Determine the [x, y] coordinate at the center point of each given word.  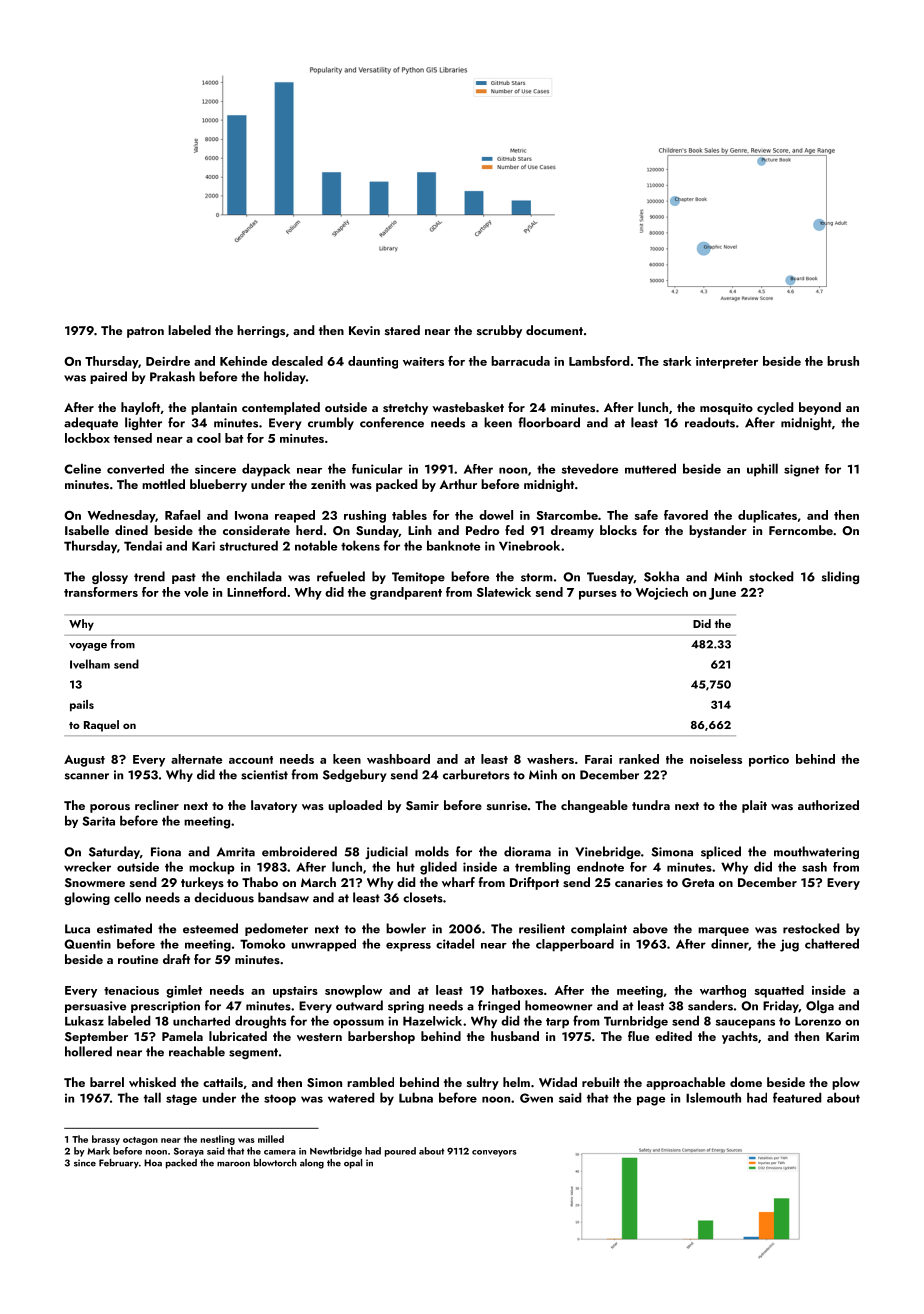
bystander [718, 531]
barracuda [520, 361]
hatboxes [517, 990]
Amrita [236, 852]
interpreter [727, 363]
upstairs [295, 992]
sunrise [507, 805]
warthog [723, 991]
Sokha [661, 576]
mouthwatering [816, 852]
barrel [107, 1082]
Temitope [418, 578]
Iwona [251, 515]
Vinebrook [529, 545]
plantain [214, 408]
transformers [101, 592]
